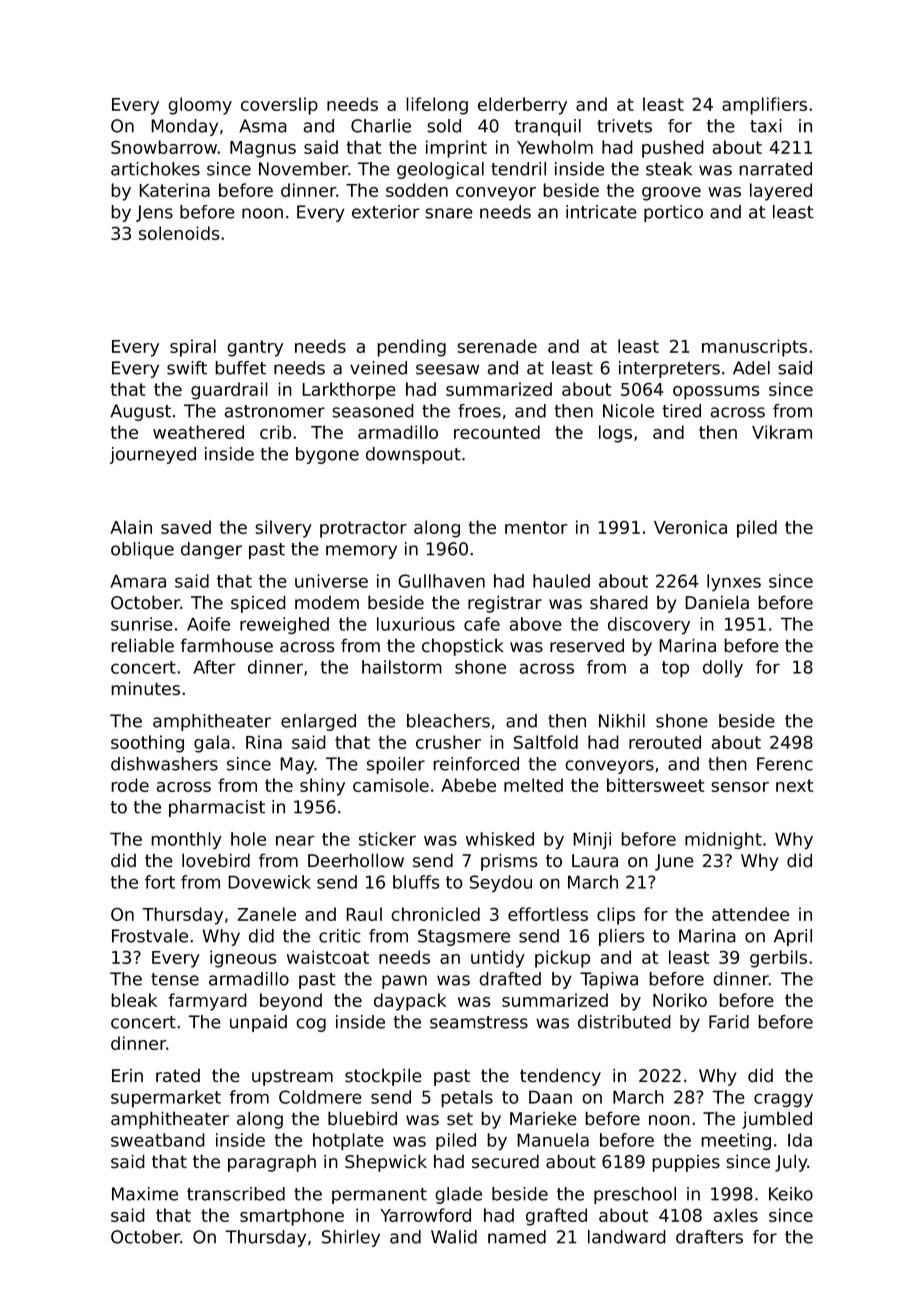  I want to click on Ferenc, so click(785, 764).
